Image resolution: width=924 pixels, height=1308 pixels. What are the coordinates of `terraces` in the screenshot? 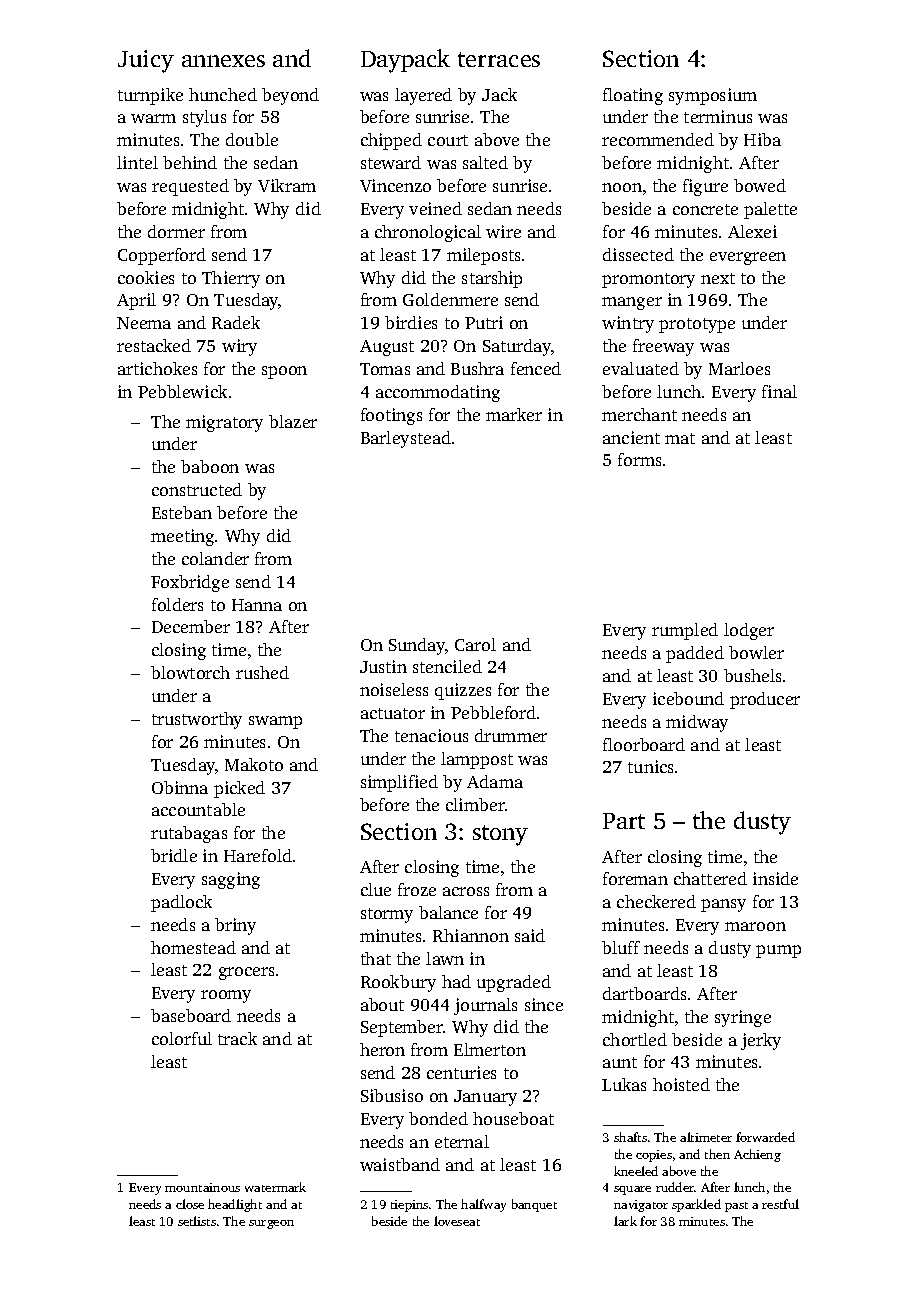 It's located at (499, 59).
